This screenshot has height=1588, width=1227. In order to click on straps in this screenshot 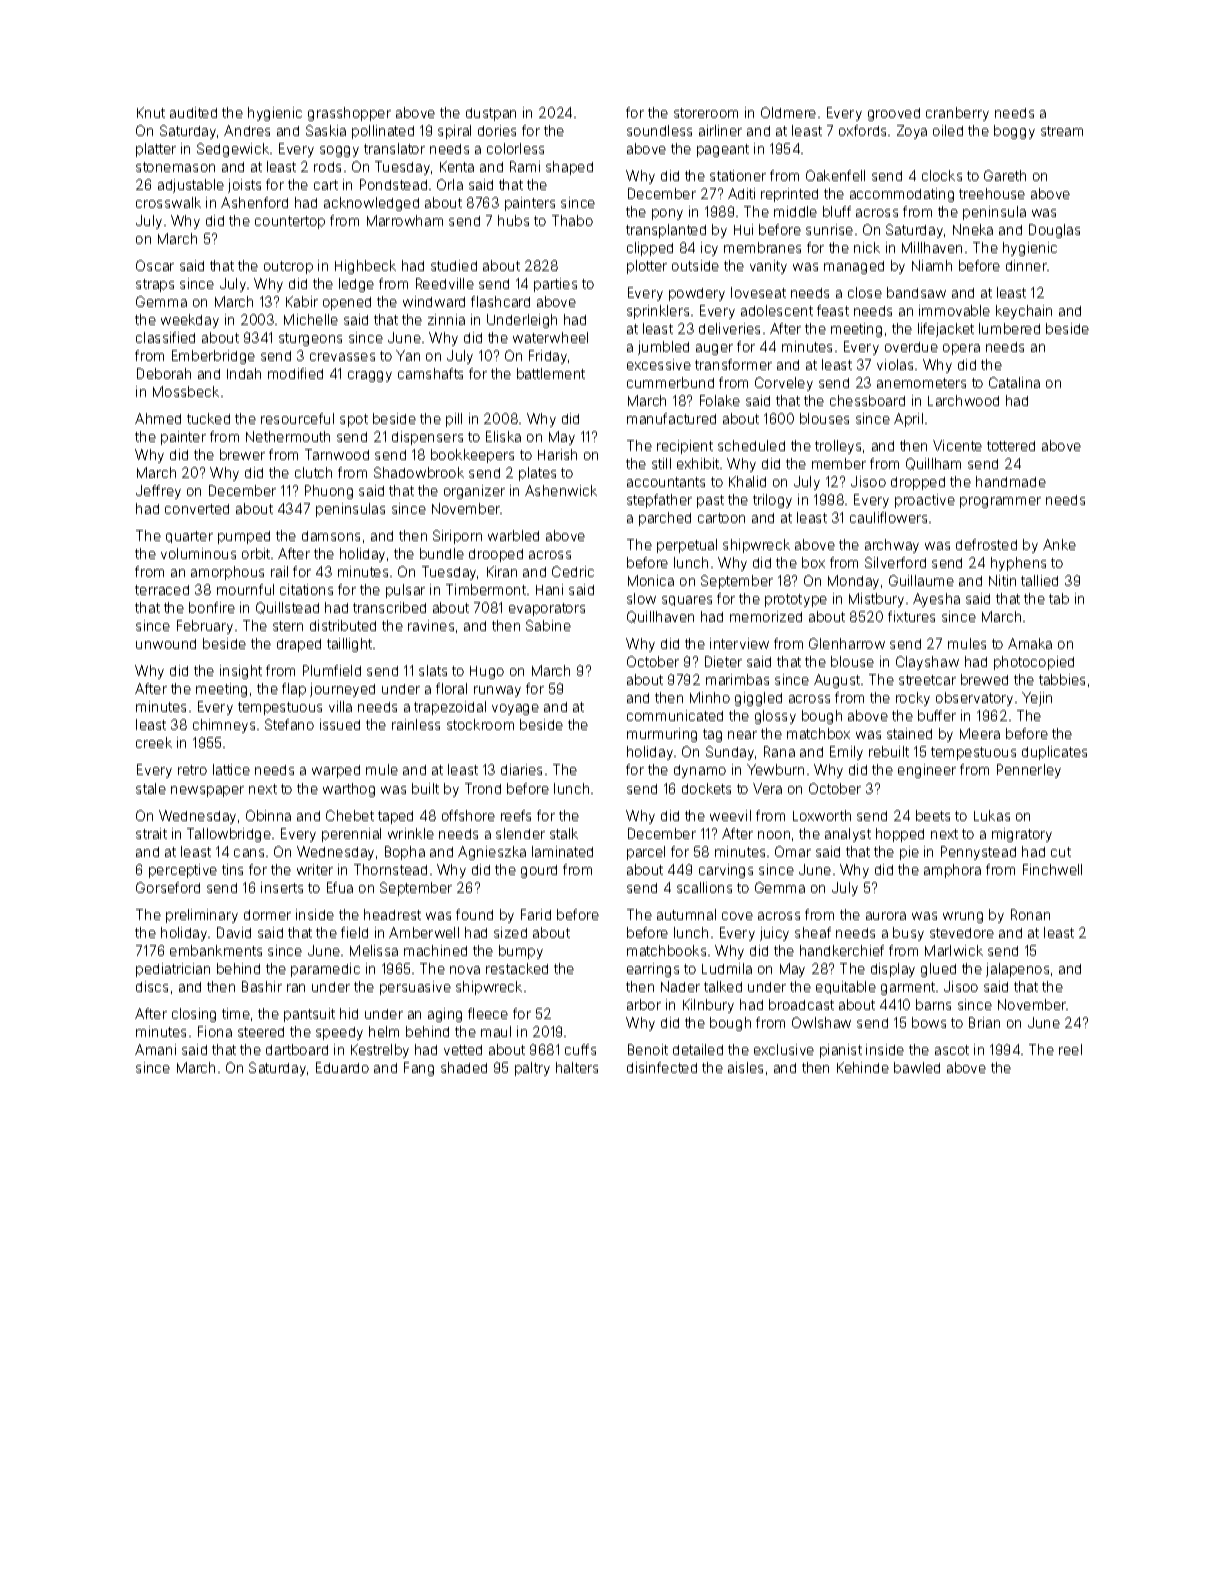, I will do `click(155, 285)`.
